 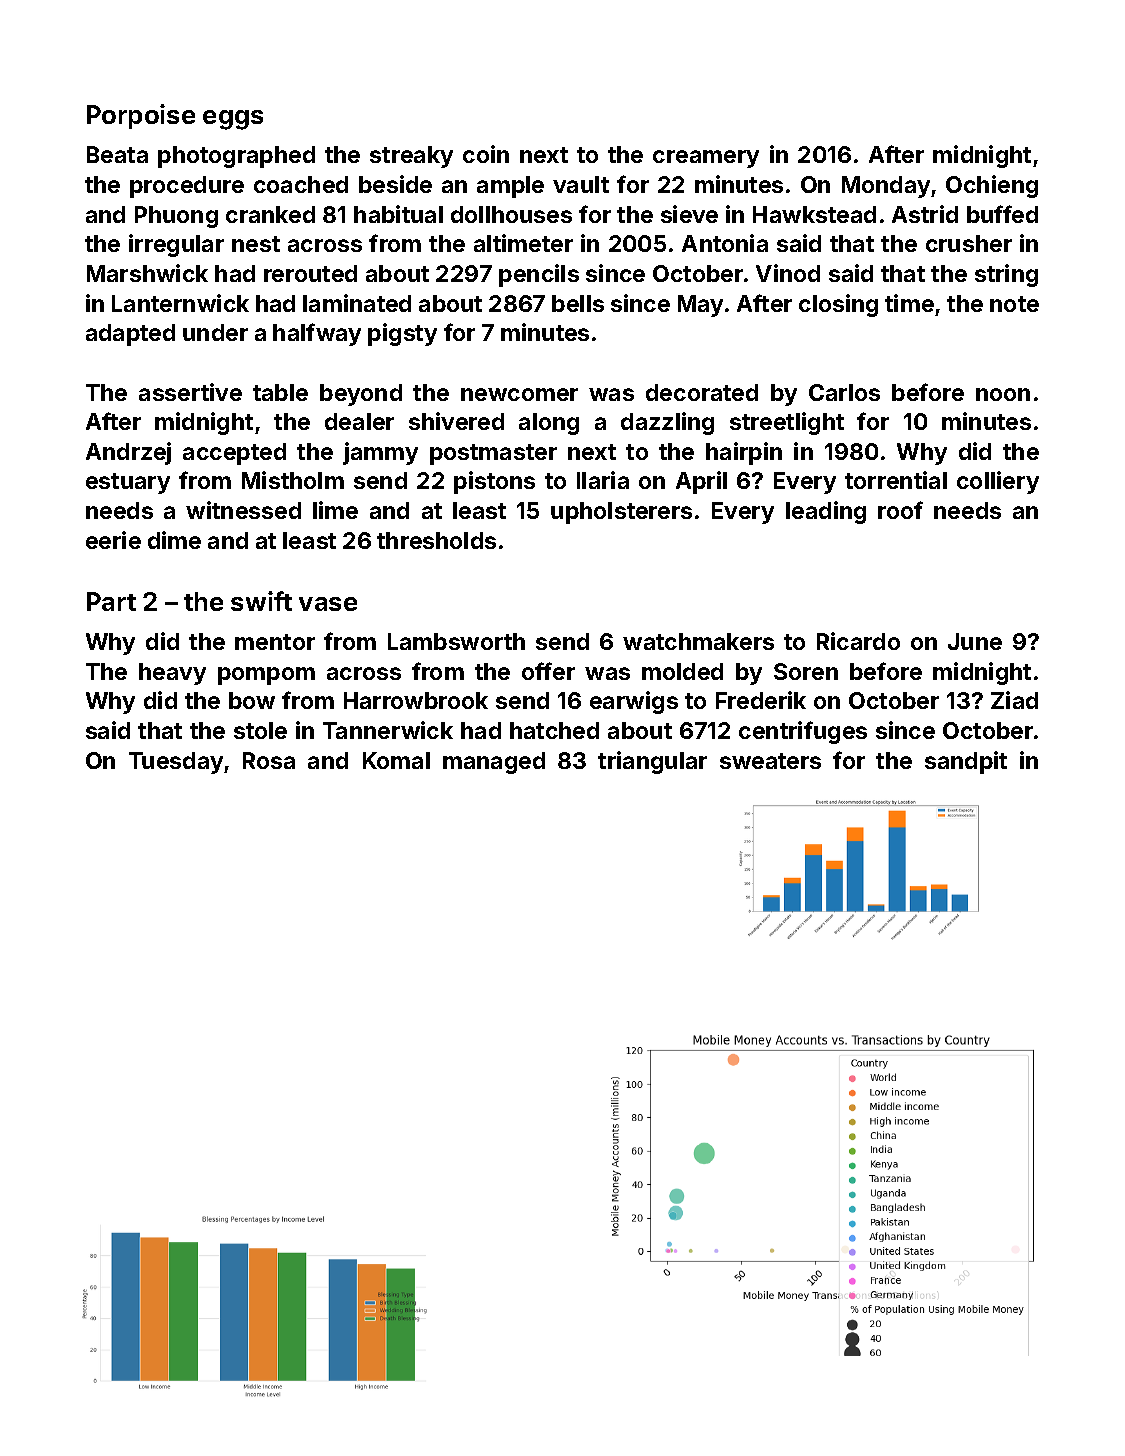 I want to click on Rosa, so click(x=269, y=760).
